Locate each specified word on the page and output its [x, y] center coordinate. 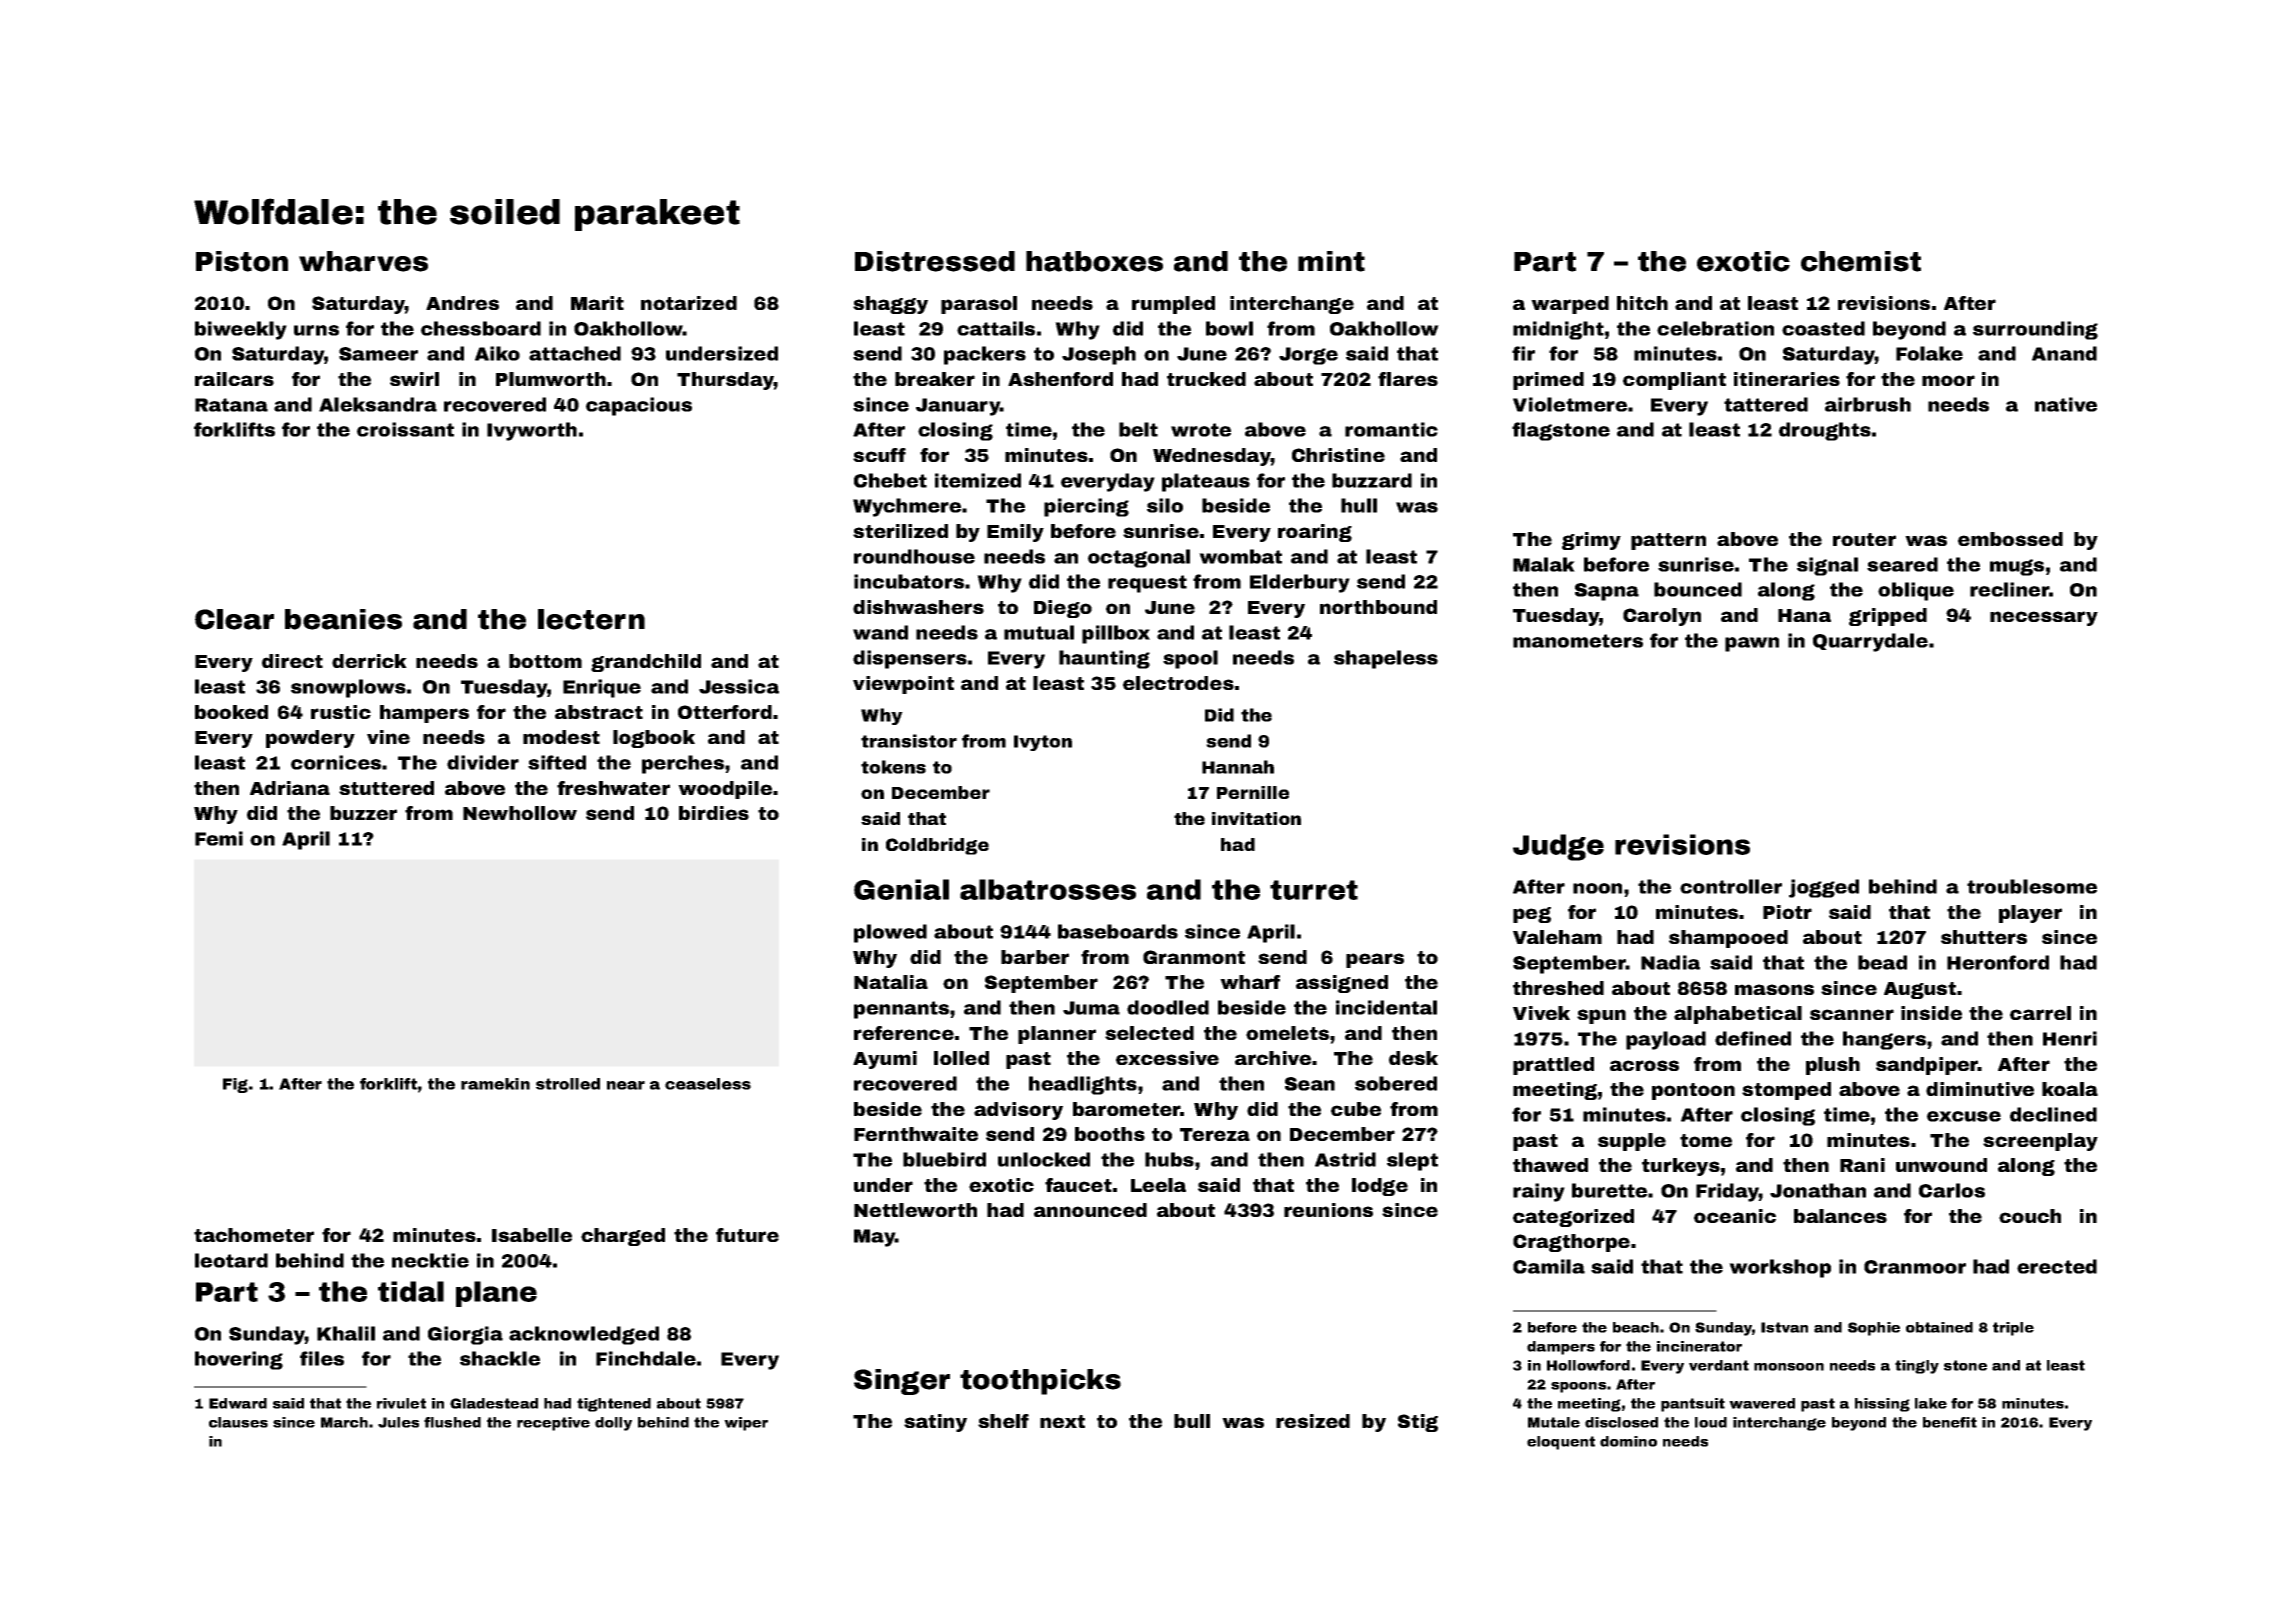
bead [1882, 962]
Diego [1063, 609]
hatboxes [1094, 261]
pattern [1668, 541]
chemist [1861, 261]
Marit [597, 303]
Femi [219, 838]
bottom [545, 661]
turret [1314, 890]
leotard [231, 1260]
